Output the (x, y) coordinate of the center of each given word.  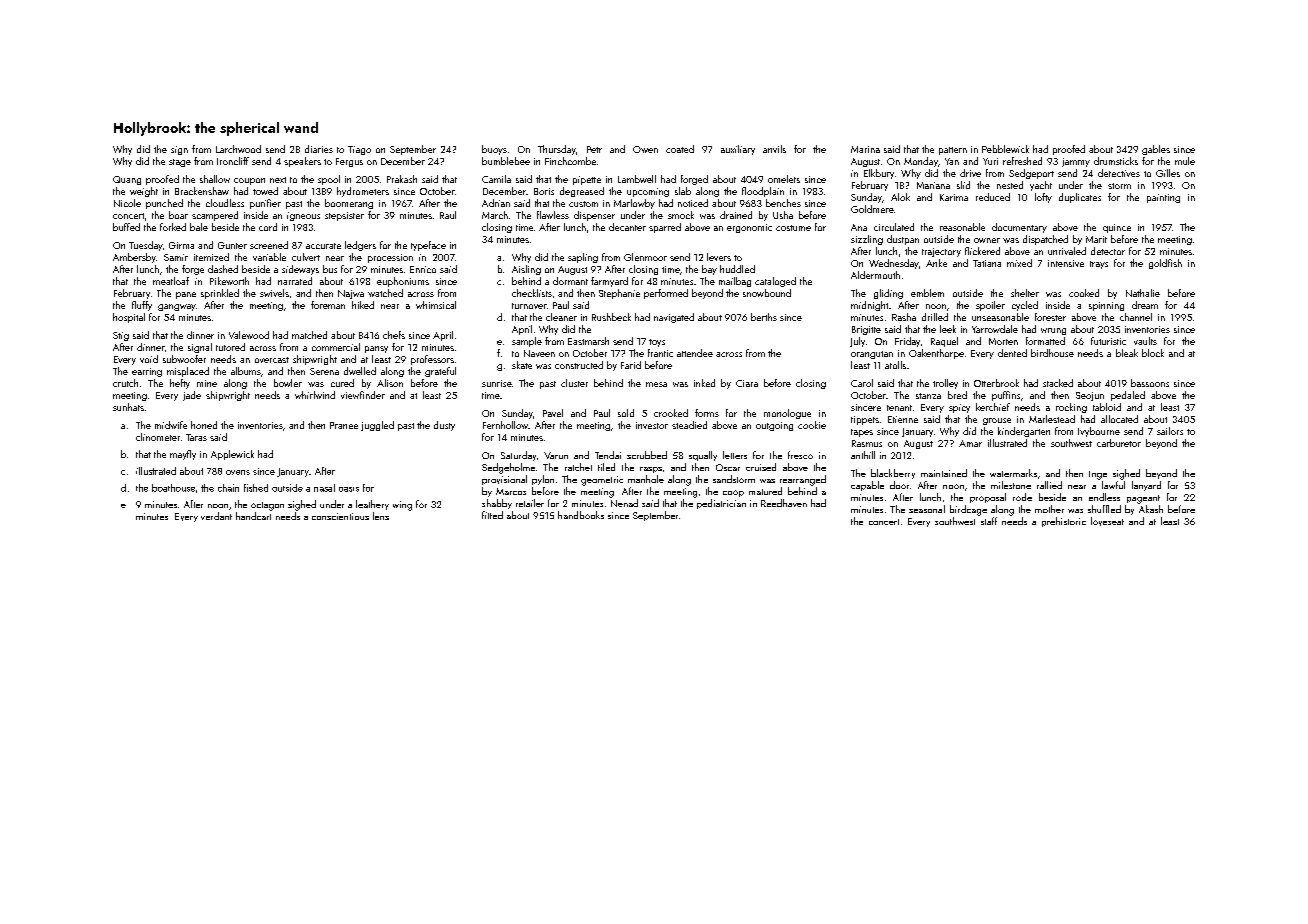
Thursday (557, 150)
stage (180, 163)
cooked (1084, 293)
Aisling (526, 270)
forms (707, 413)
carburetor (1119, 443)
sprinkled (220, 294)
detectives (1119, 173)
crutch (125, 383)
